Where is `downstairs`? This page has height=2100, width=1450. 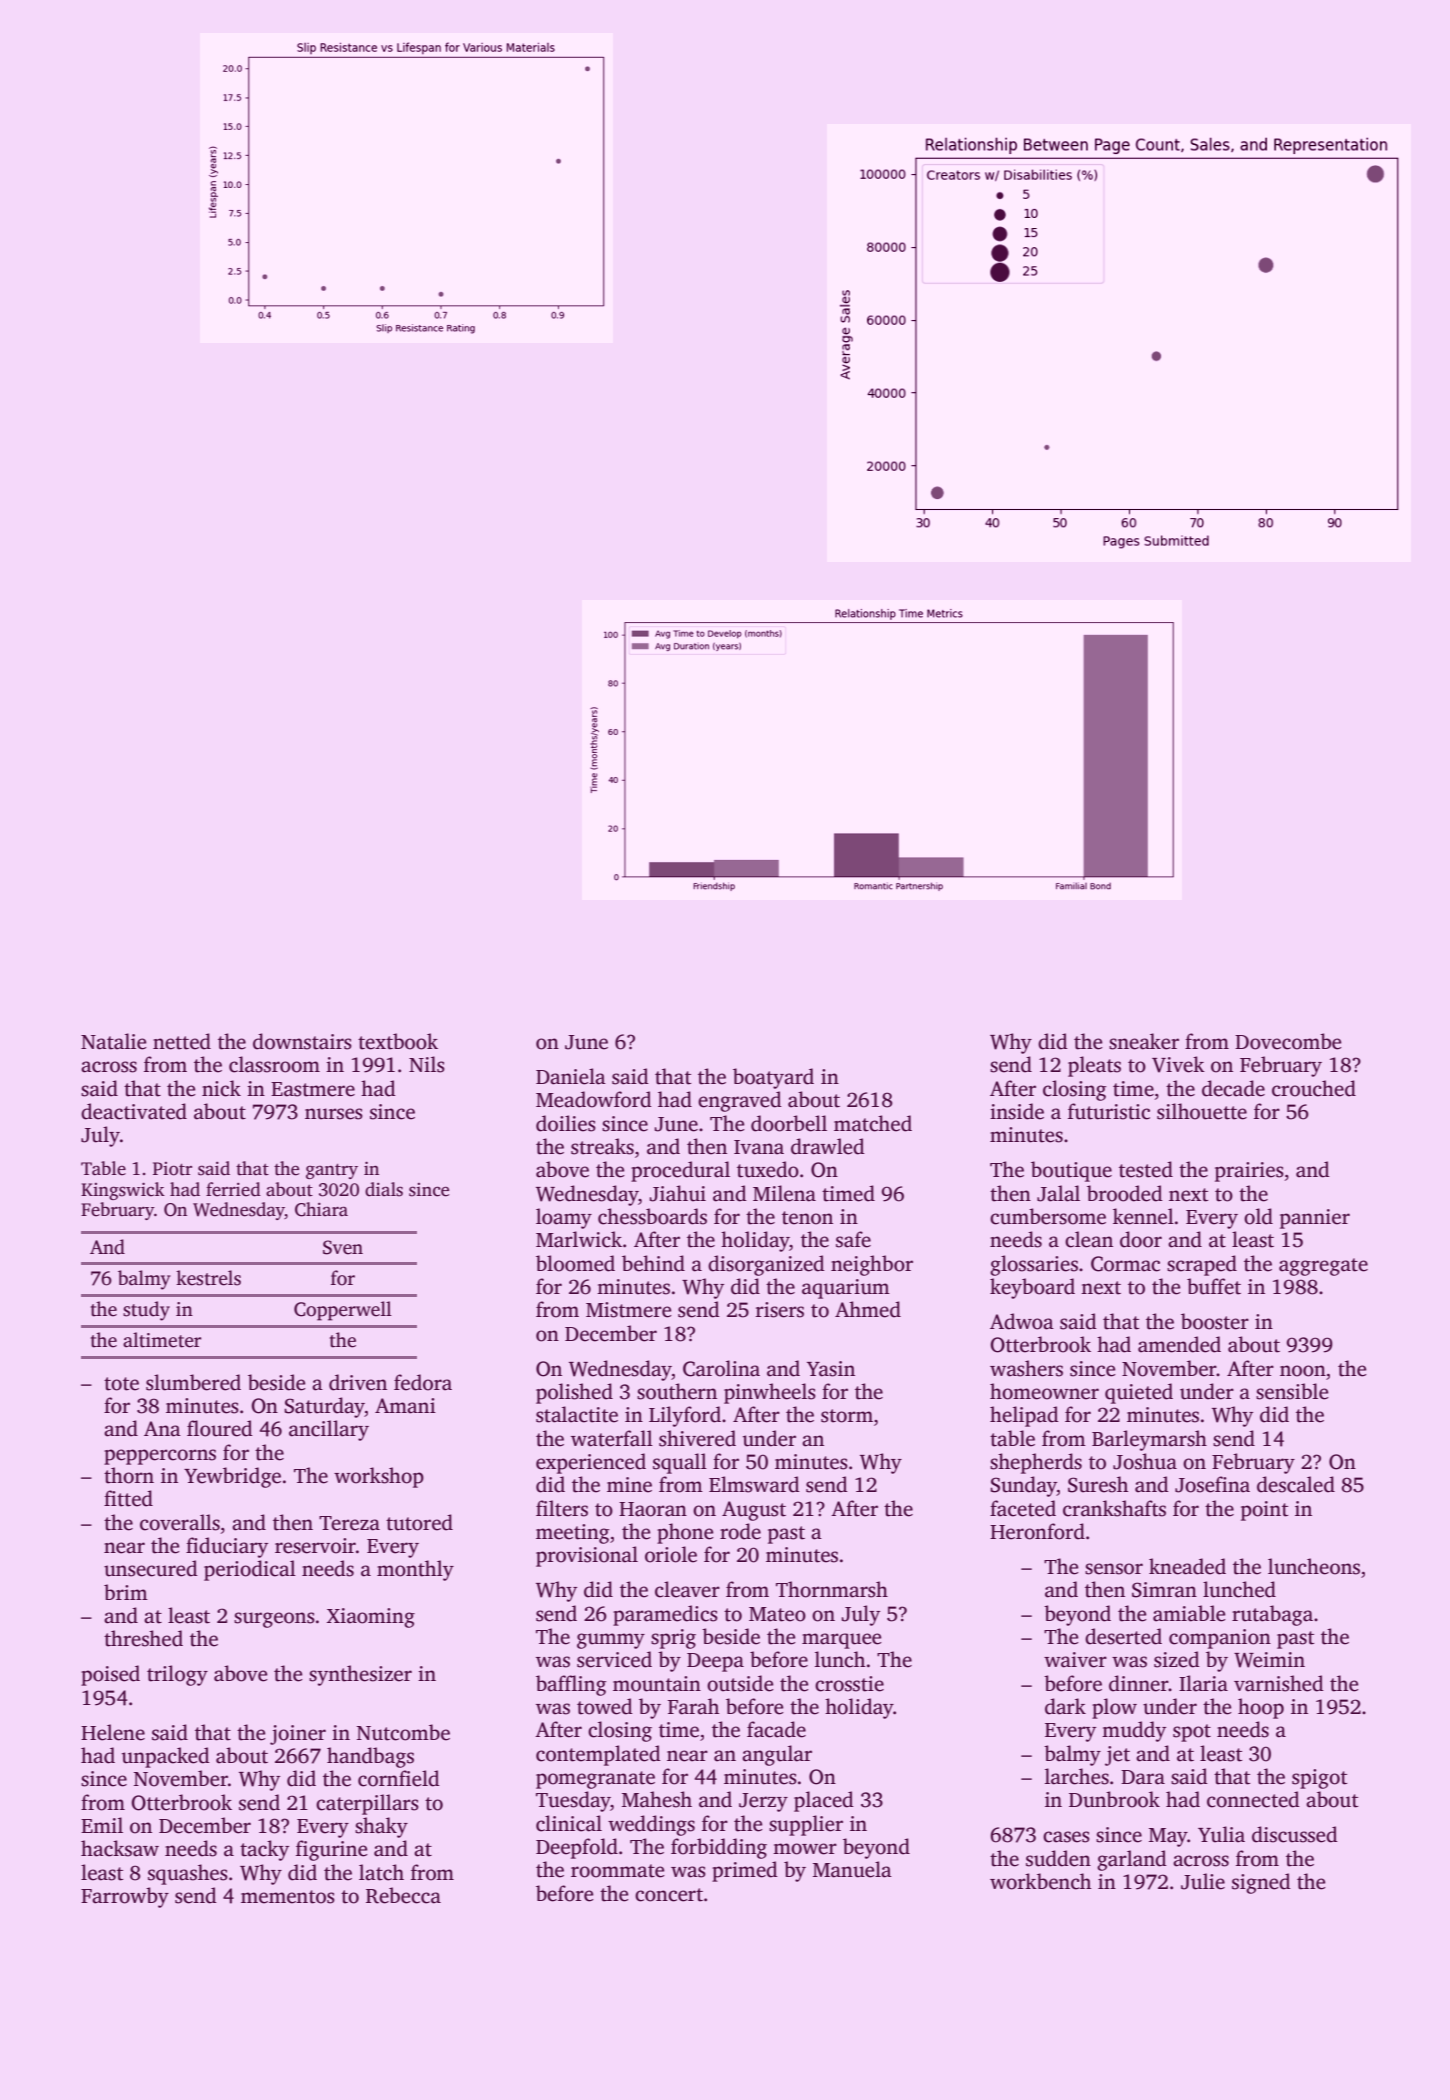 downstairs is located at coordinates (302, 1041).
